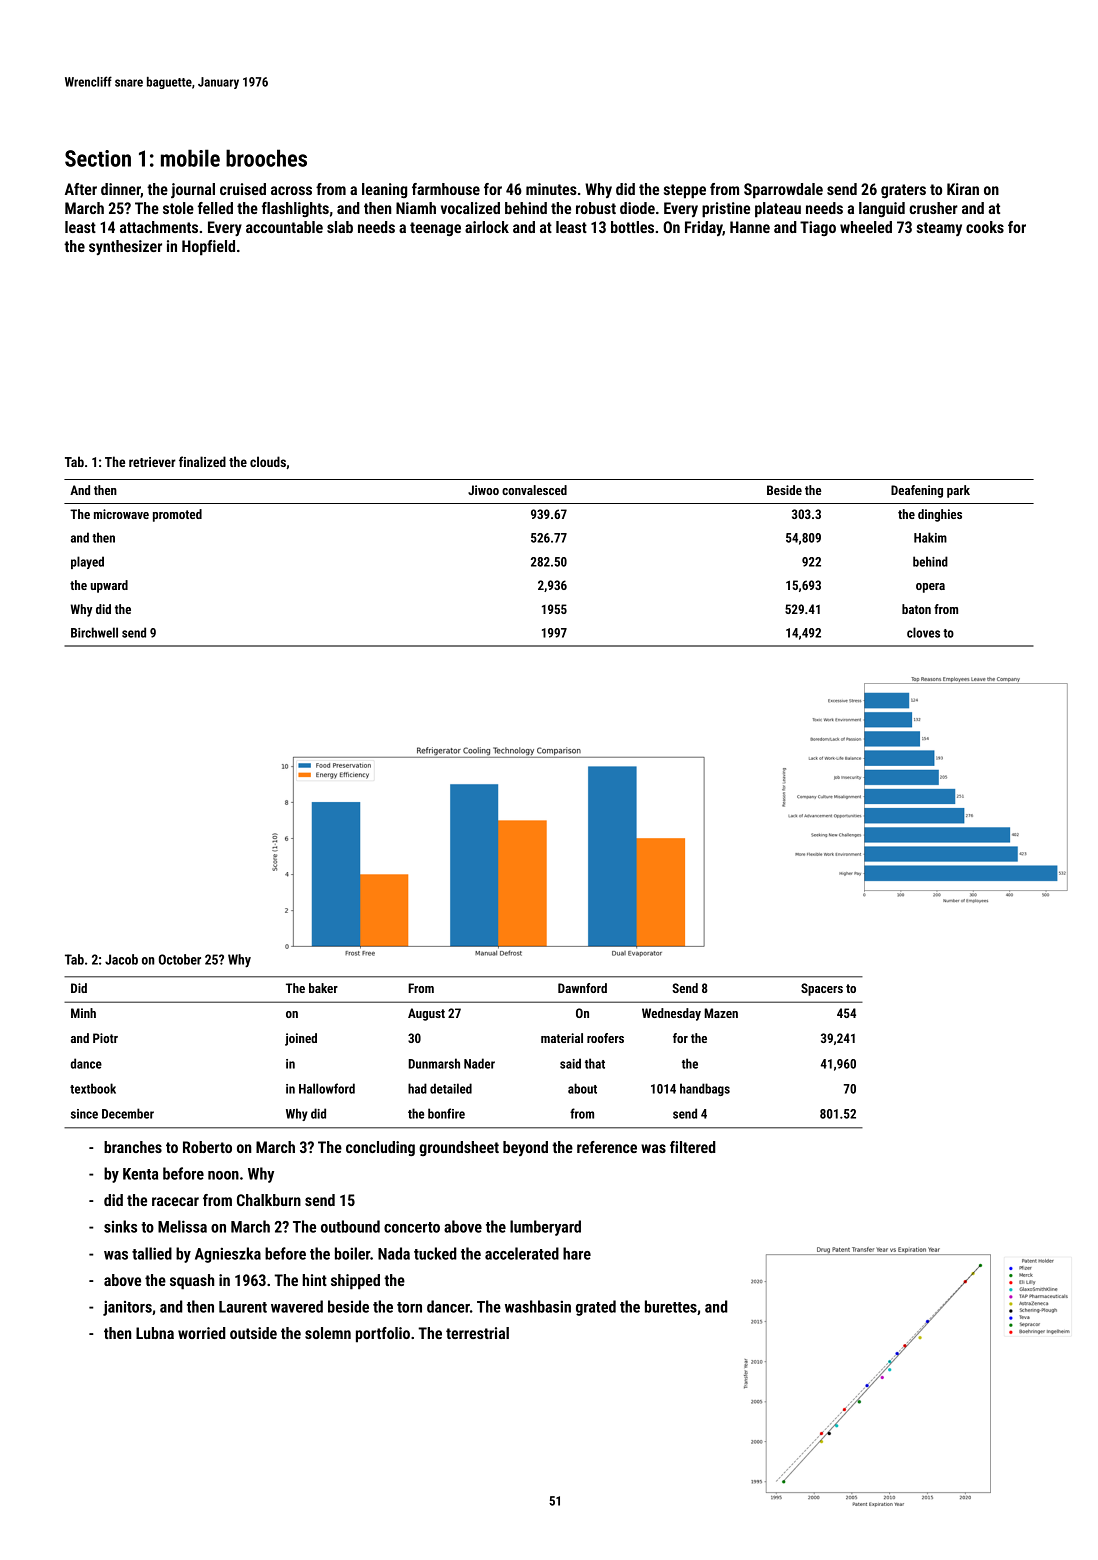 This image has height=1560, width=1098. Describe the element at coordinates (266, 158) in the image. I see `brooches` at that location.
